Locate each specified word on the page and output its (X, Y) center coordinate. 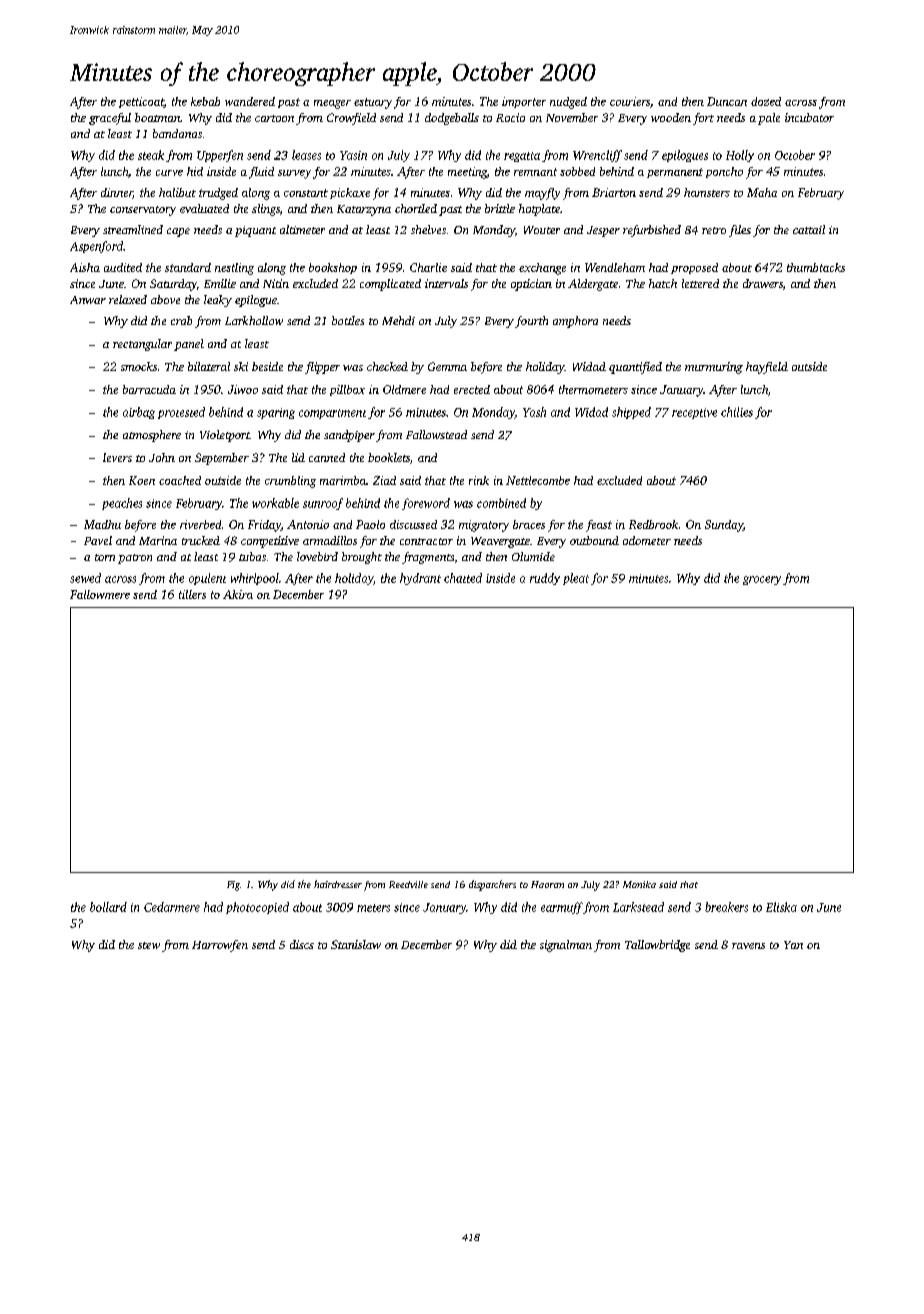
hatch (663, 283)
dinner (117, 193)
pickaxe (350, 193)
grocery (762, 580)
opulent (207, 579)
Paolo (370, 524)
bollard (108, 907)
